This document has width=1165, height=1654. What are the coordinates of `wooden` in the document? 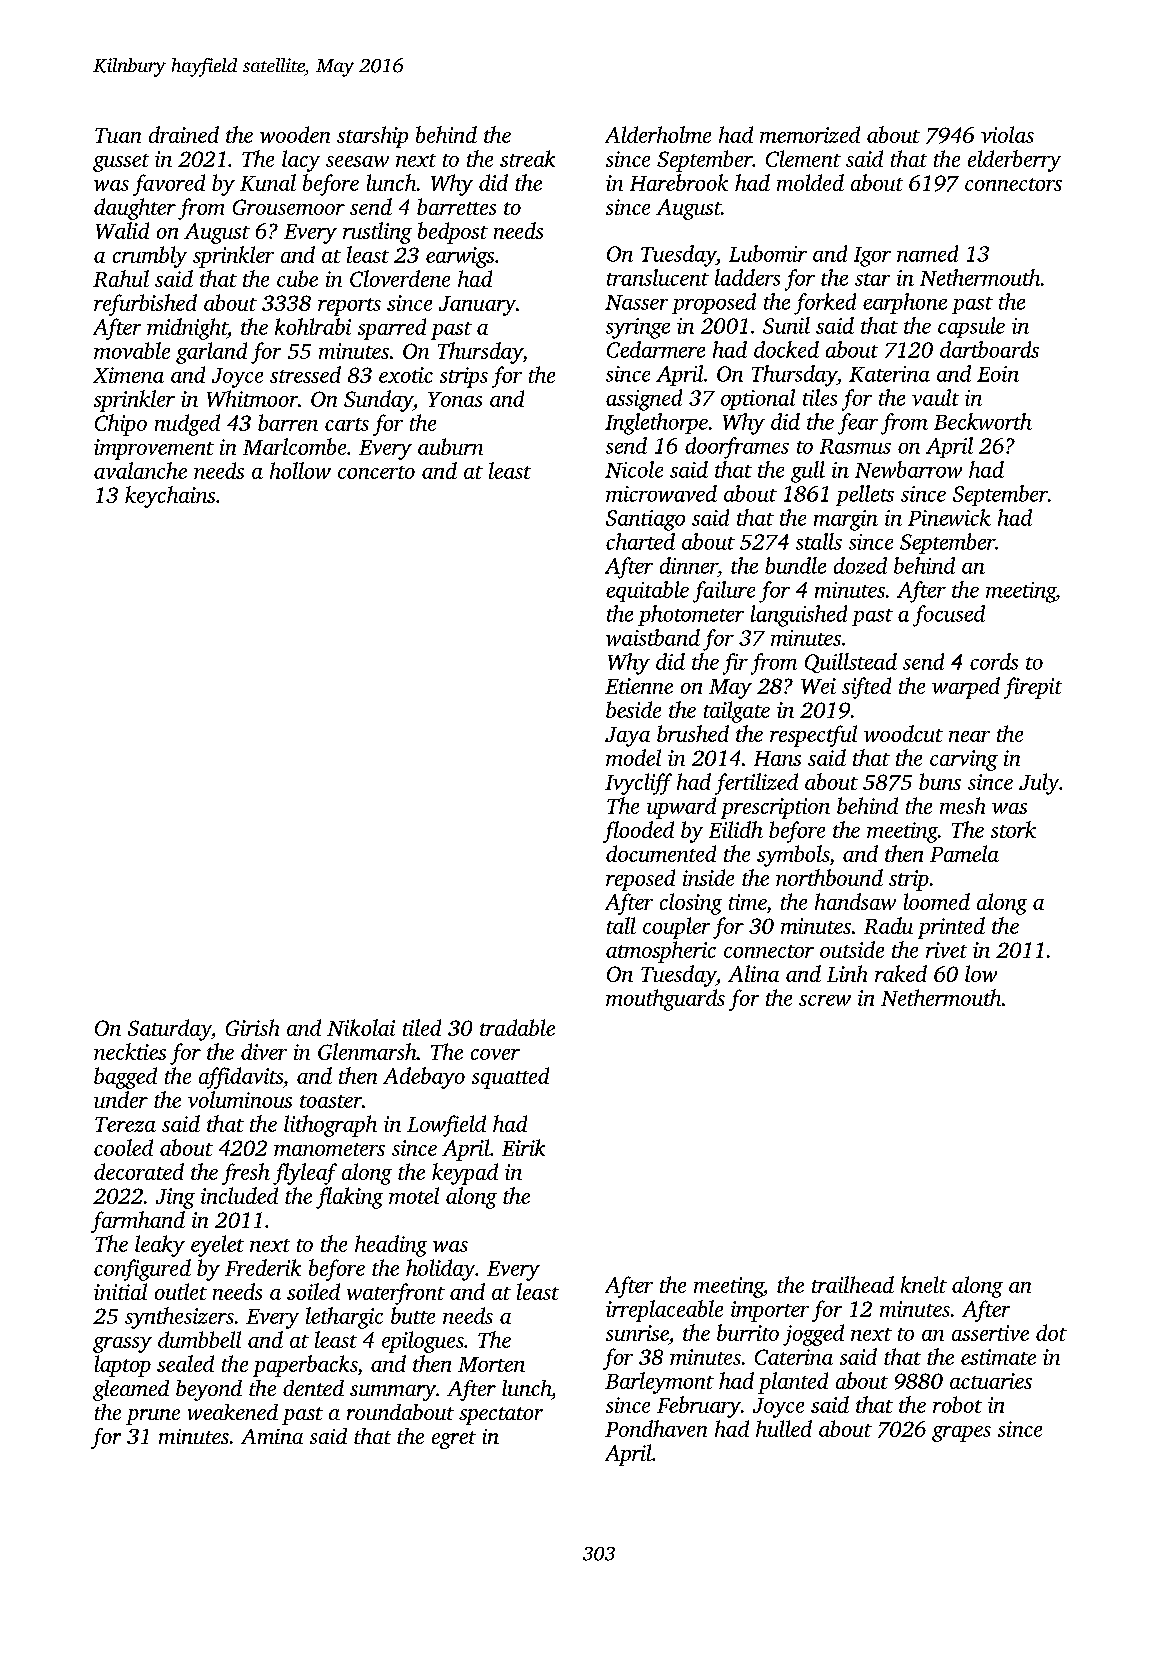 It's located at (295, 134).
